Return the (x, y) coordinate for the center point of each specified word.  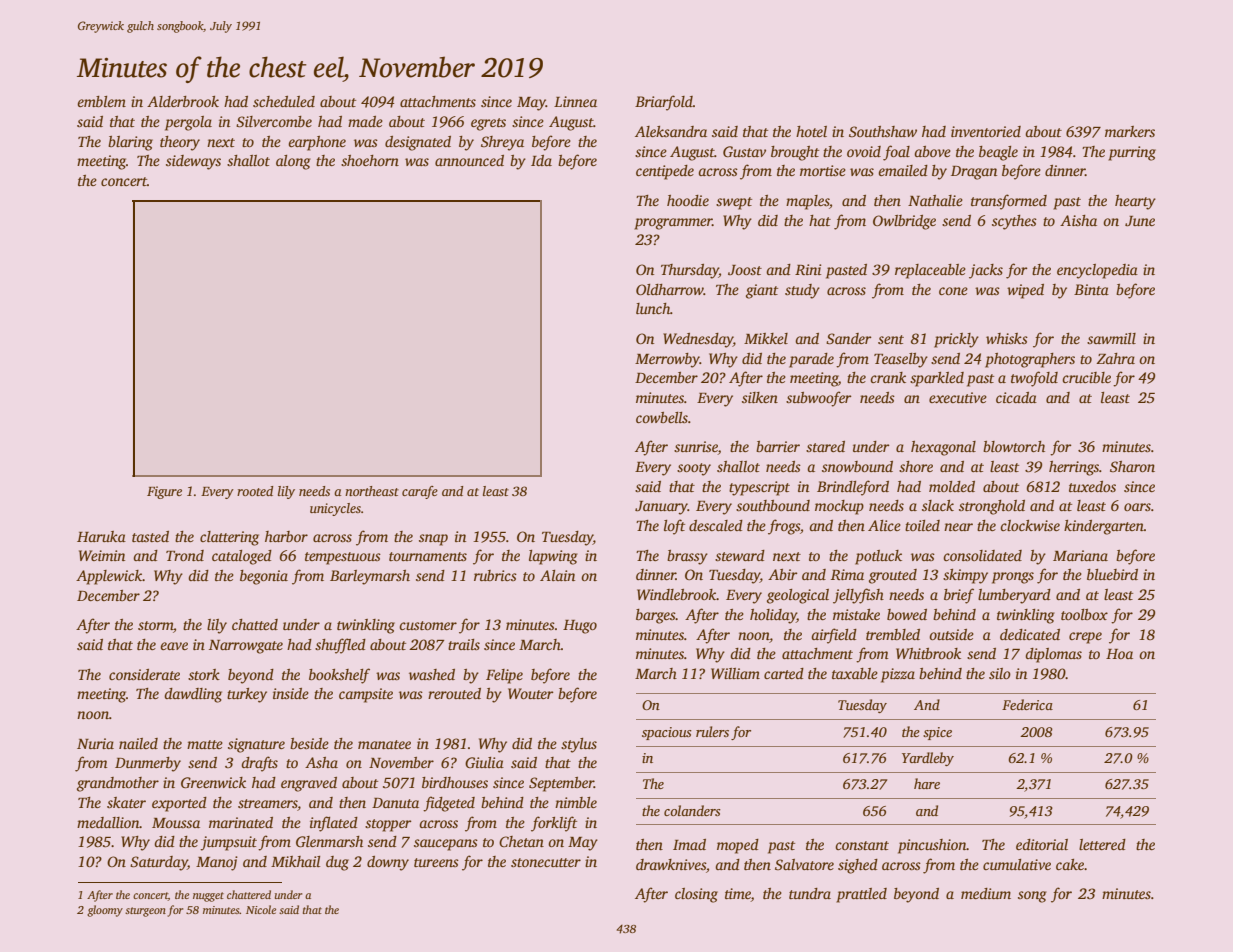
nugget (208, 897)
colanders (692, 810)
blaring (130, 143)
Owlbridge (904, 222)
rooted (255, 491)
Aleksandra (671, 131)
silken (760, 397)
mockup (839, 507)
